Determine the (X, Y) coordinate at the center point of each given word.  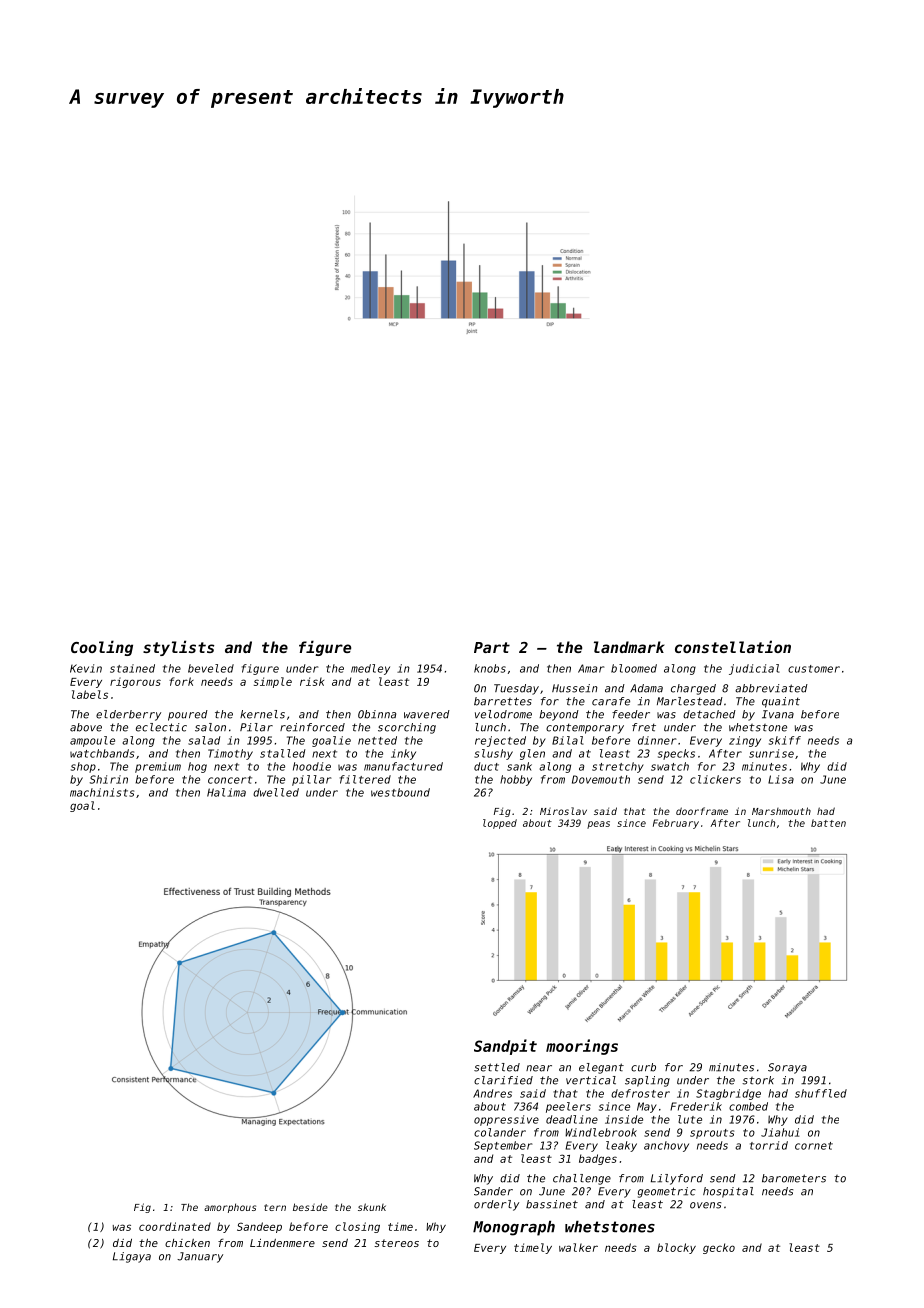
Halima (226, 792)
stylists (178, 648)
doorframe (702, 811)
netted (377, 740)
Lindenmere (282, 1243)
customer (814, 669)
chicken (187, 1243)
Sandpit (505, 1047)
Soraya (787, 1068)
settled (497, 1067)
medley (370, 669)
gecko (719, 1248)
